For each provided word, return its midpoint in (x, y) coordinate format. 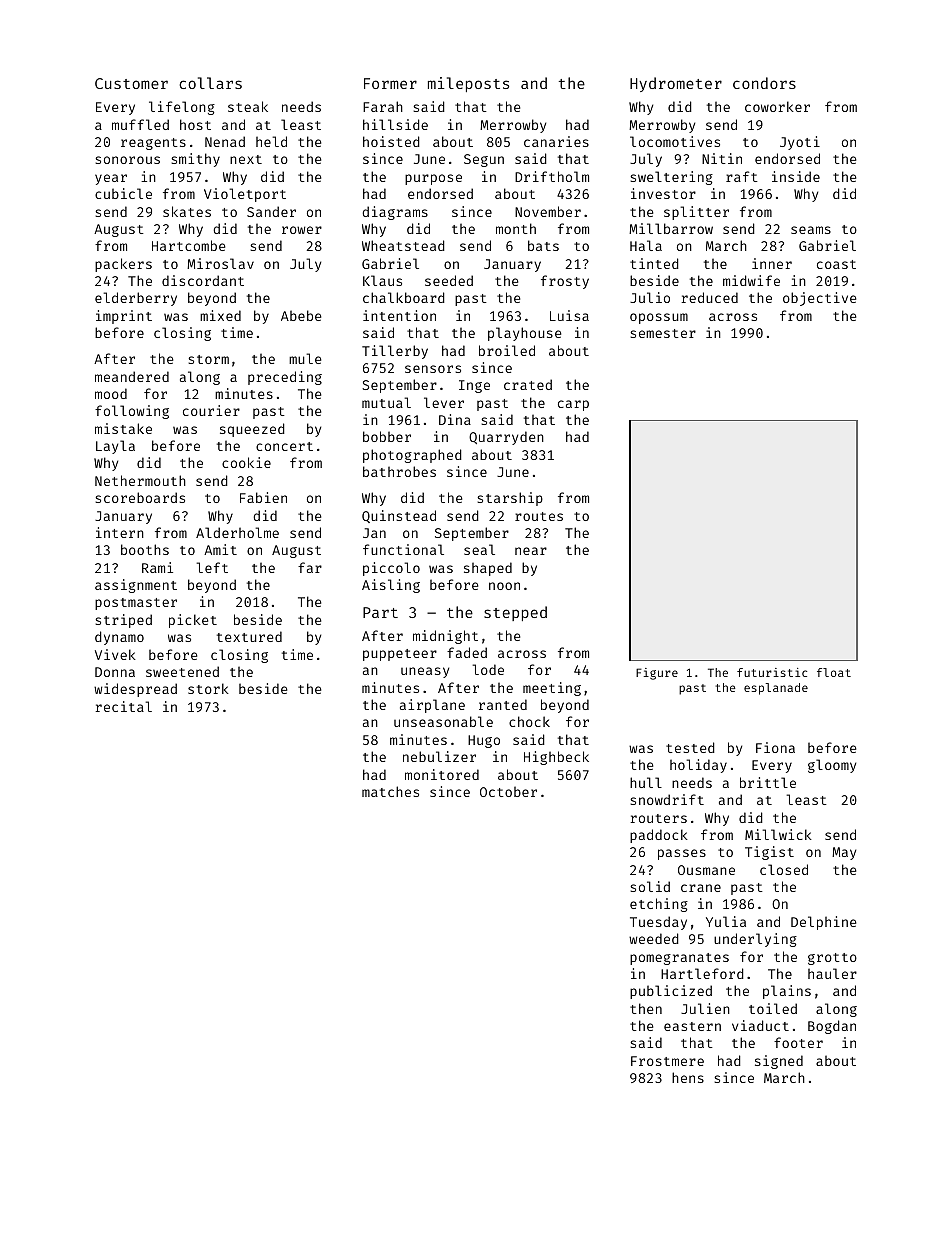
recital (123, 706)
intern (120, 532)
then (646, 1008)
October (508, 791)
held (271, 141)
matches (390, 791)
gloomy (832, 766)
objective (819, 299)
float (834, 672)
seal (479, 549)
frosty (565, 282)
